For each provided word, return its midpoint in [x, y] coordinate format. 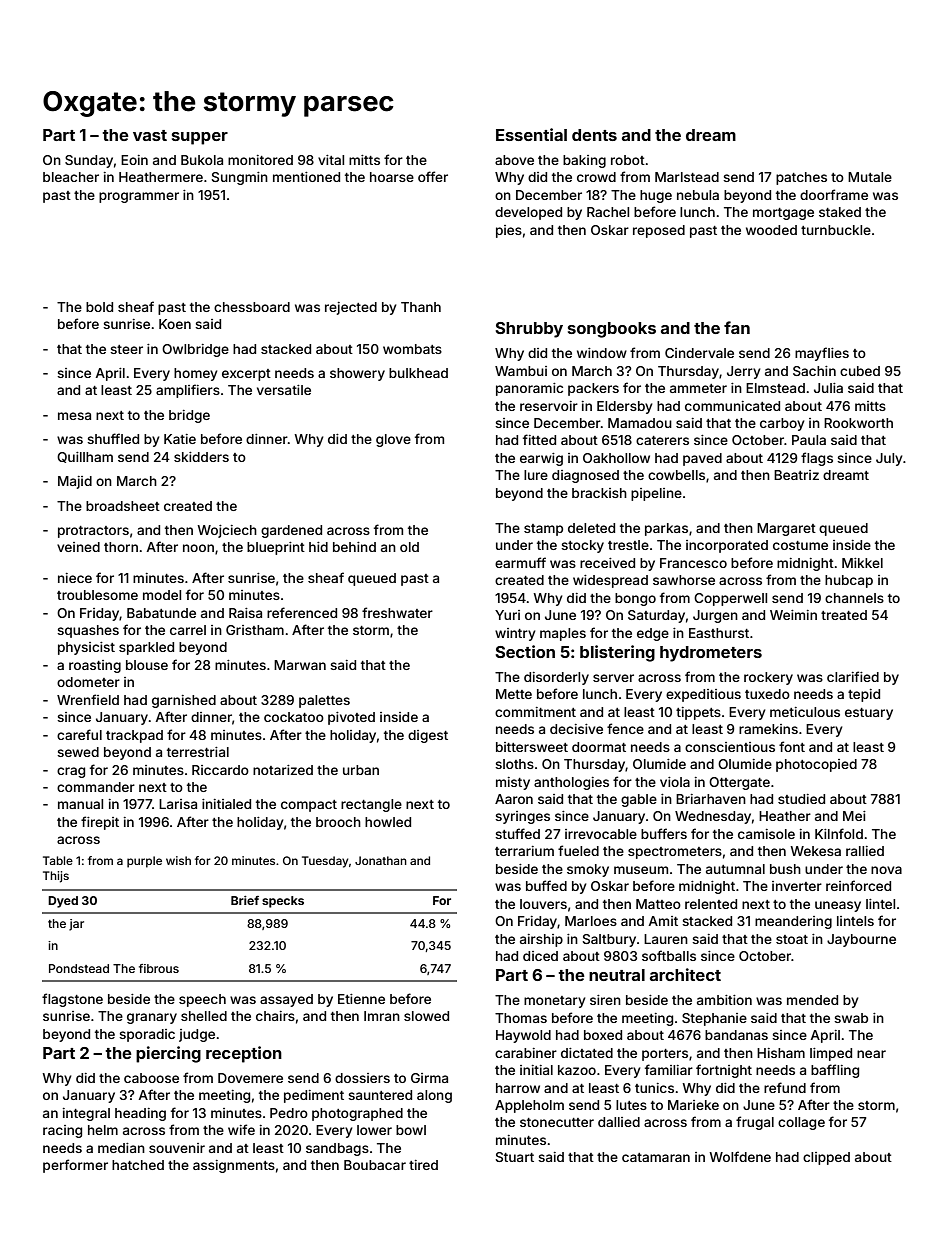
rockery [768, 678]
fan [737, 327]
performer [75, 1166]
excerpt [246, 375]
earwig [541, 459]
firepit [100, 823]
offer [433, 176]
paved [702, 459]
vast [150, 135]
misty [513, 783]
